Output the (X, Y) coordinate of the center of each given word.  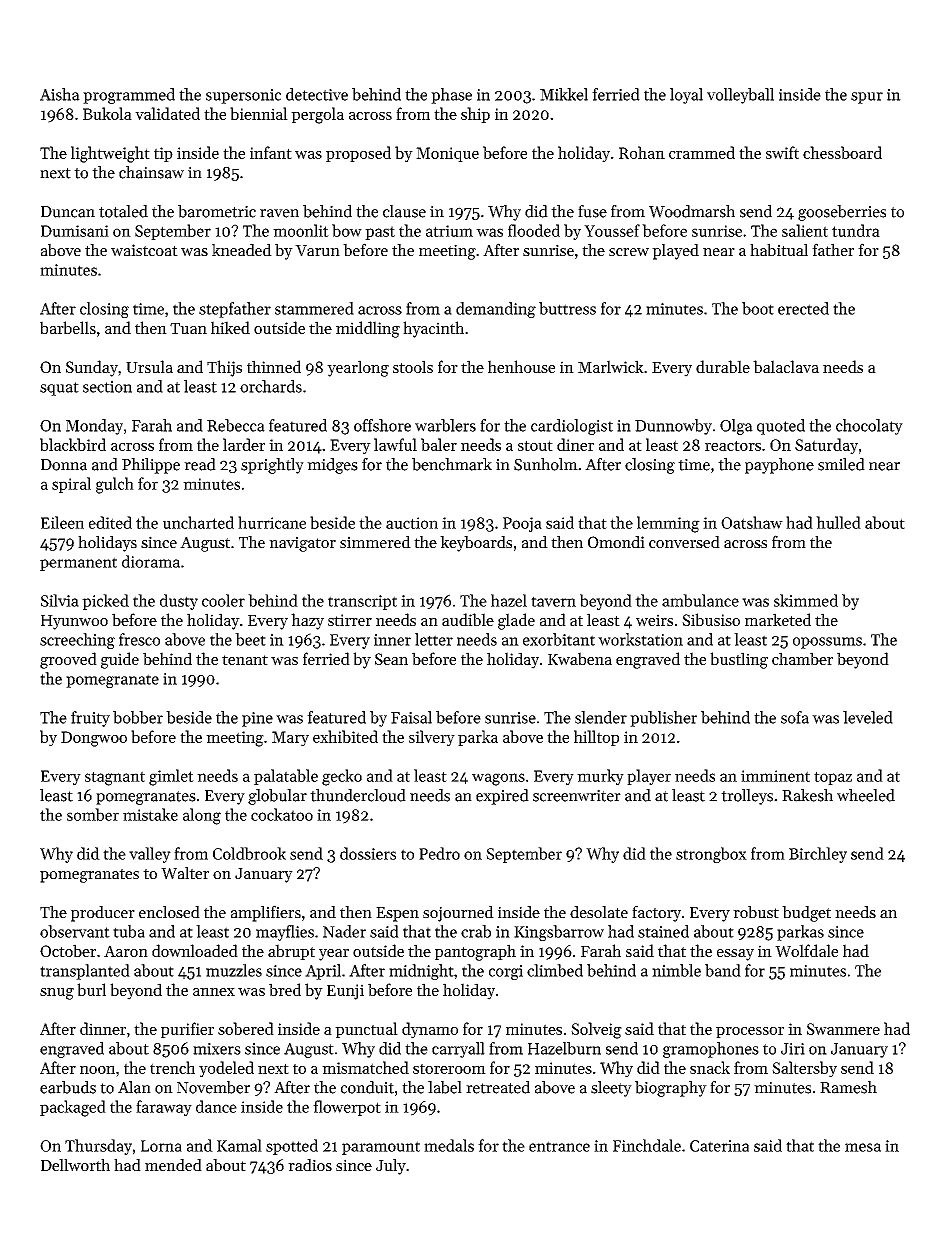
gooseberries (842, 213)
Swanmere (843, 1029)
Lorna (161, 1146)
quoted (781, 427)
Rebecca (236, 425)
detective (317, 94)
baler (439, 444)
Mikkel (564, 94)
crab (476, 931)
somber (93, 814)
